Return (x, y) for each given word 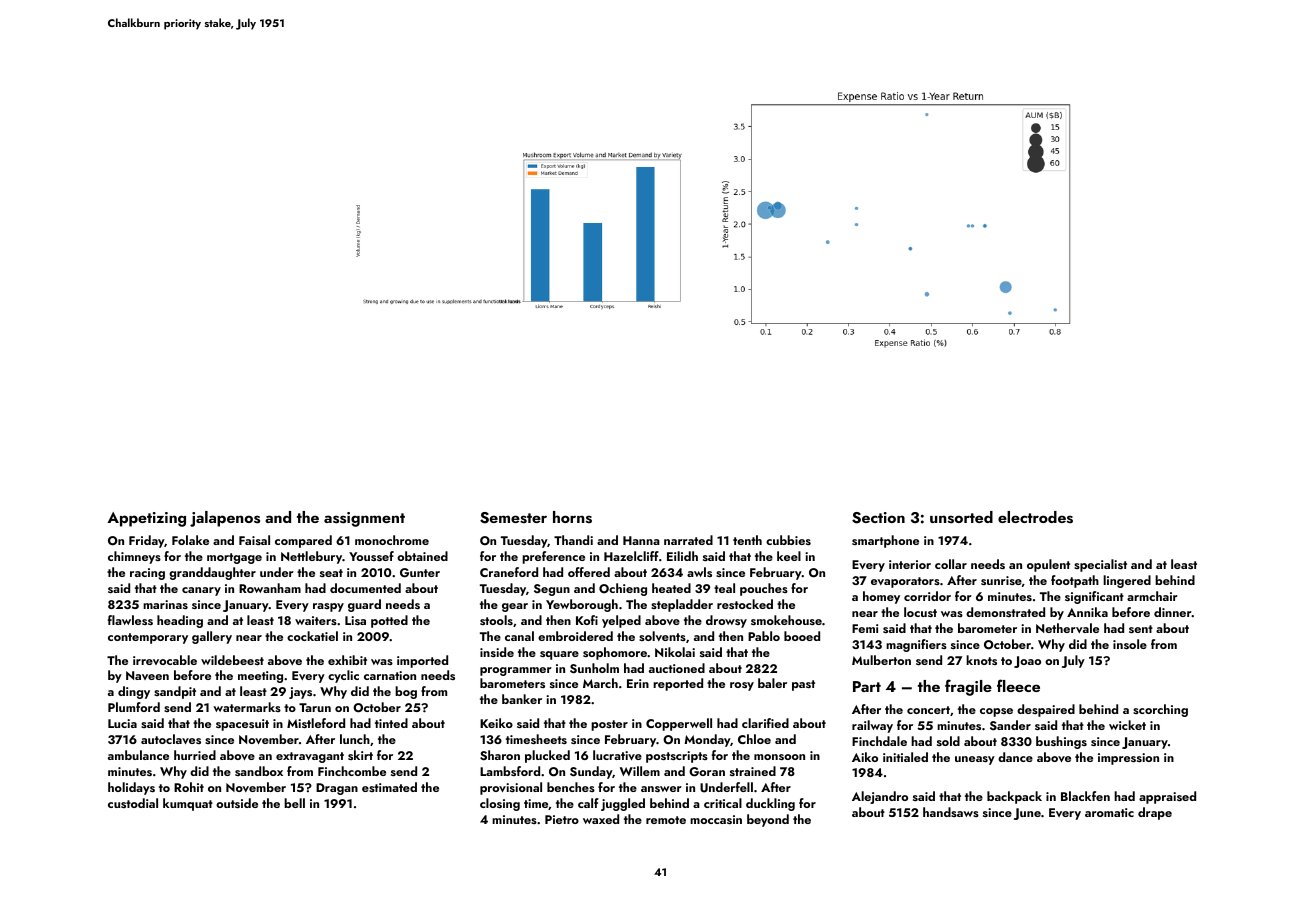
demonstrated (1005, 612)
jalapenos (225, 519)
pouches (764, 589)
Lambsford (510, 771)
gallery (212, 637)
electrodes (1035, 517)
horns (572, 517)
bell (294, 803)
